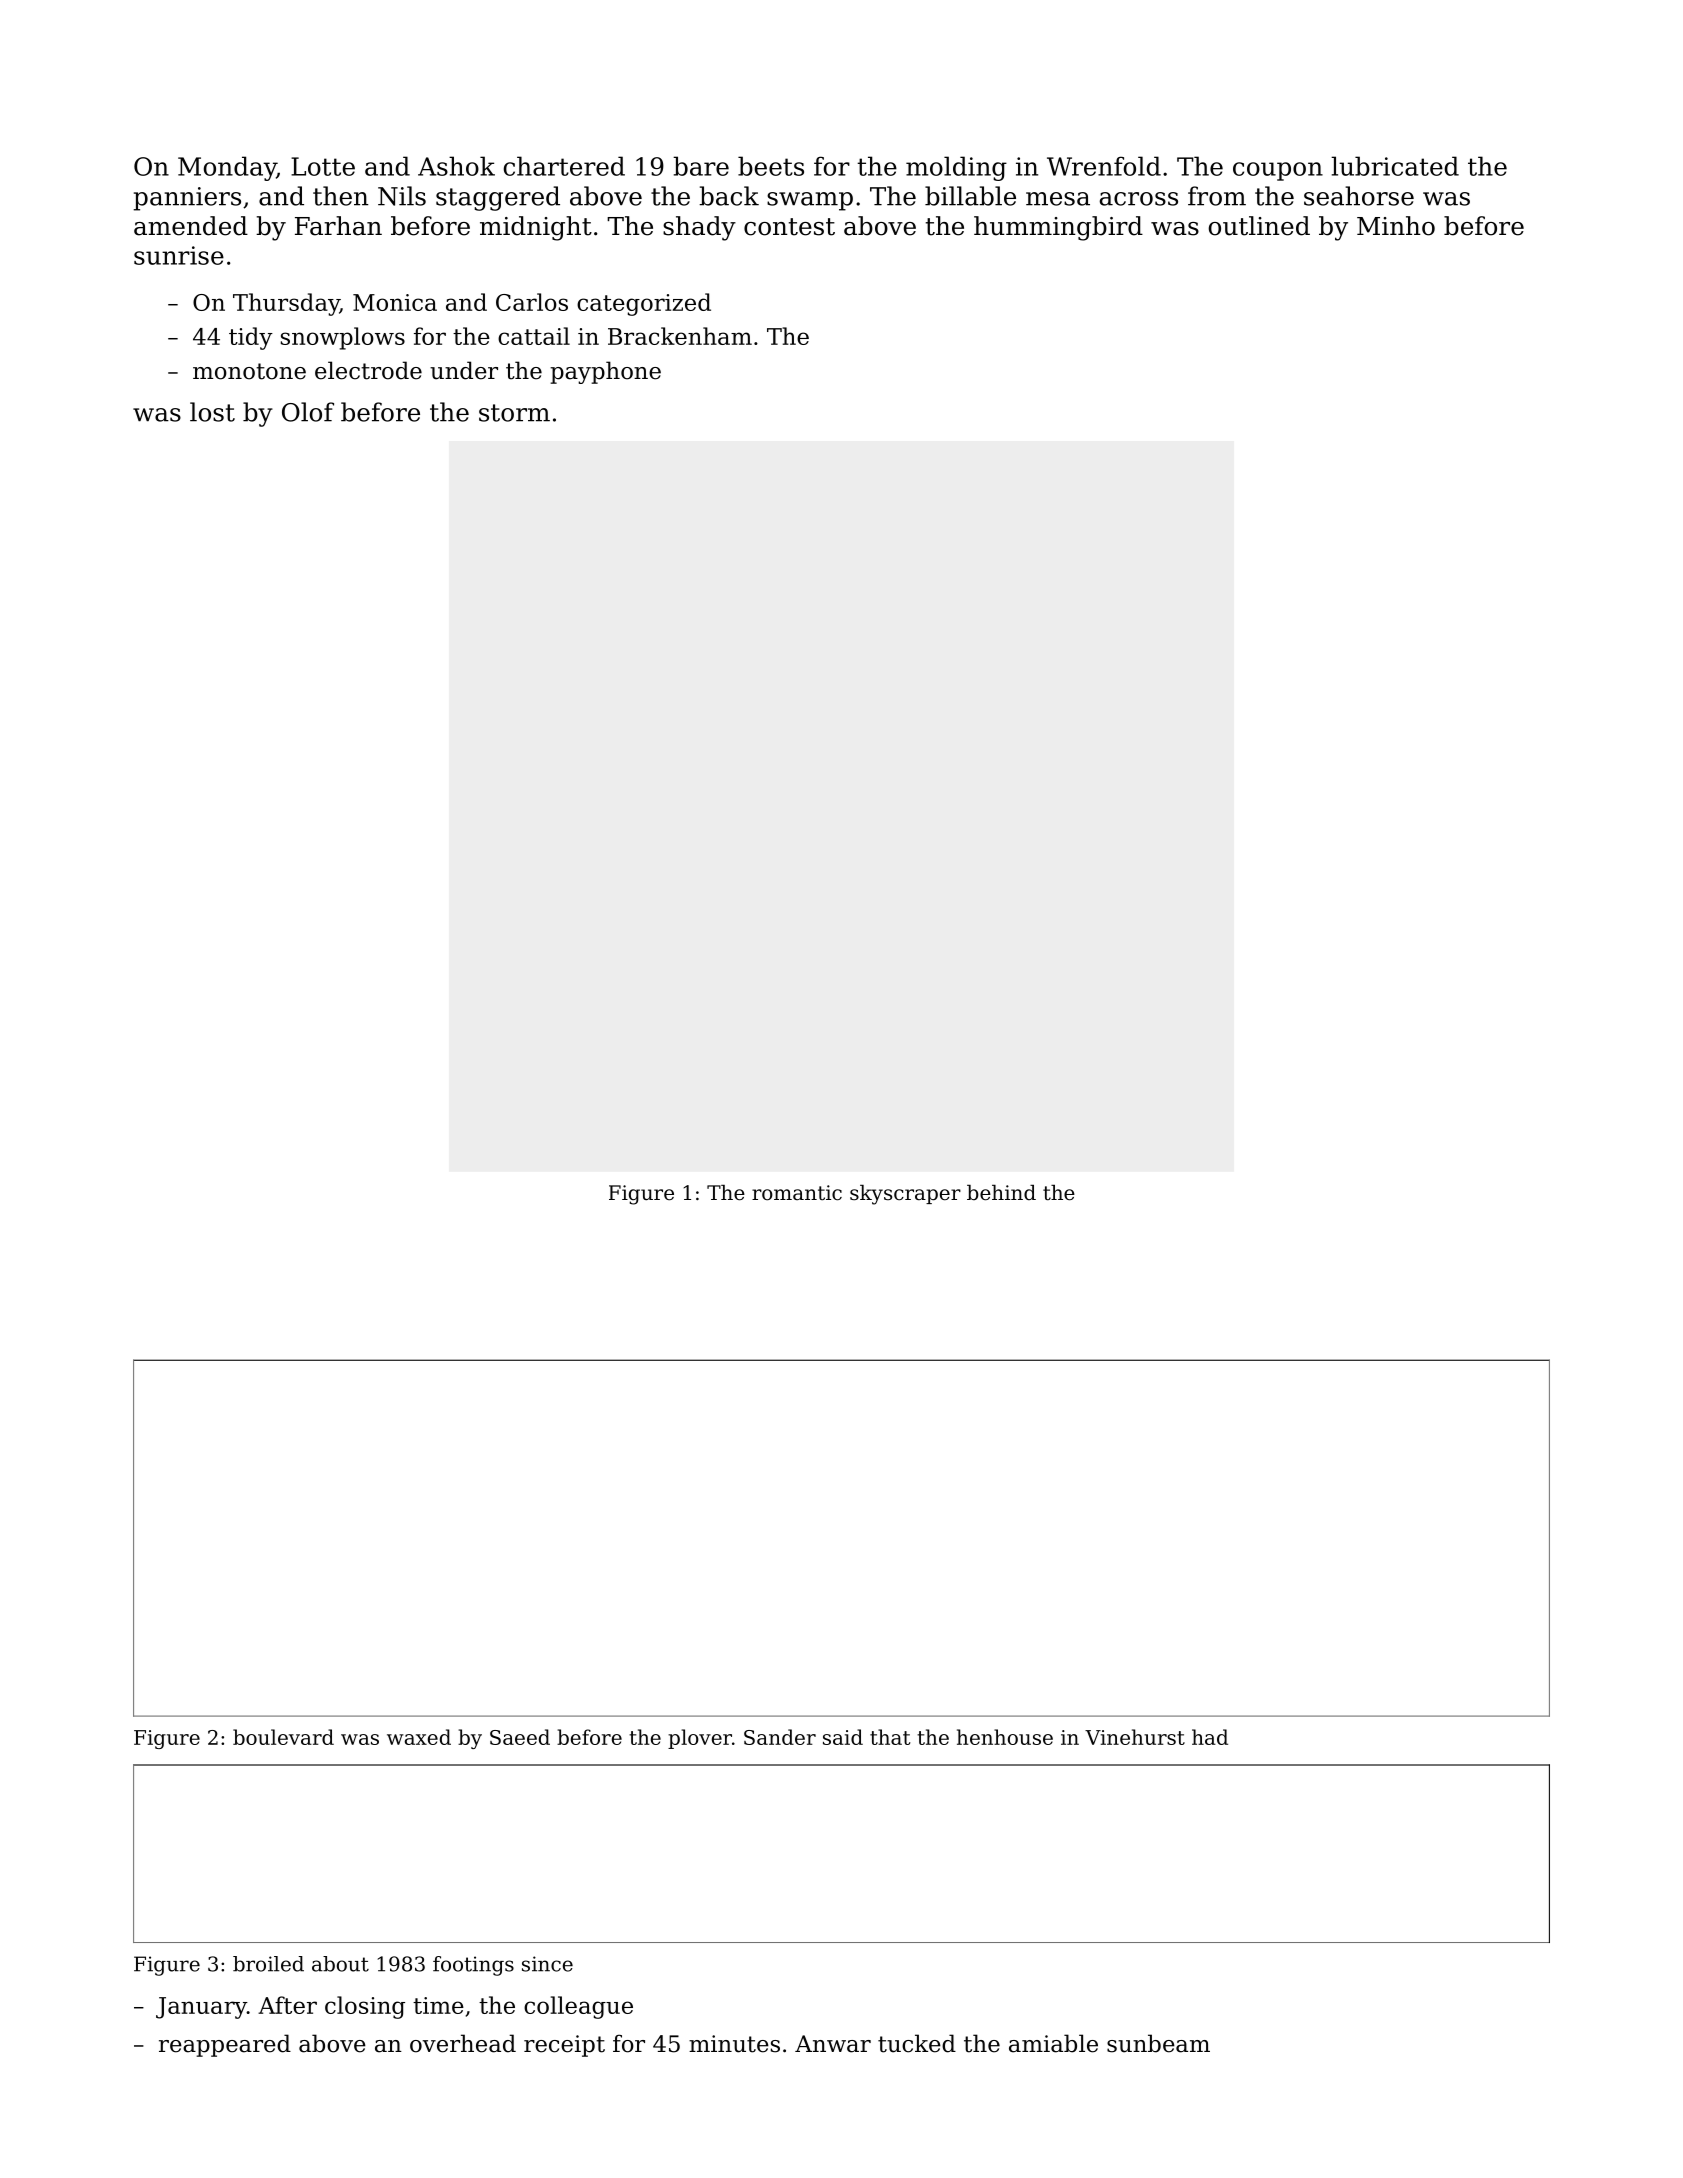 This screenshot has width=1683, height=2178. Describe the element at coordinates (520, 1737) in the screenshot. I see `Saeed` at that location.
